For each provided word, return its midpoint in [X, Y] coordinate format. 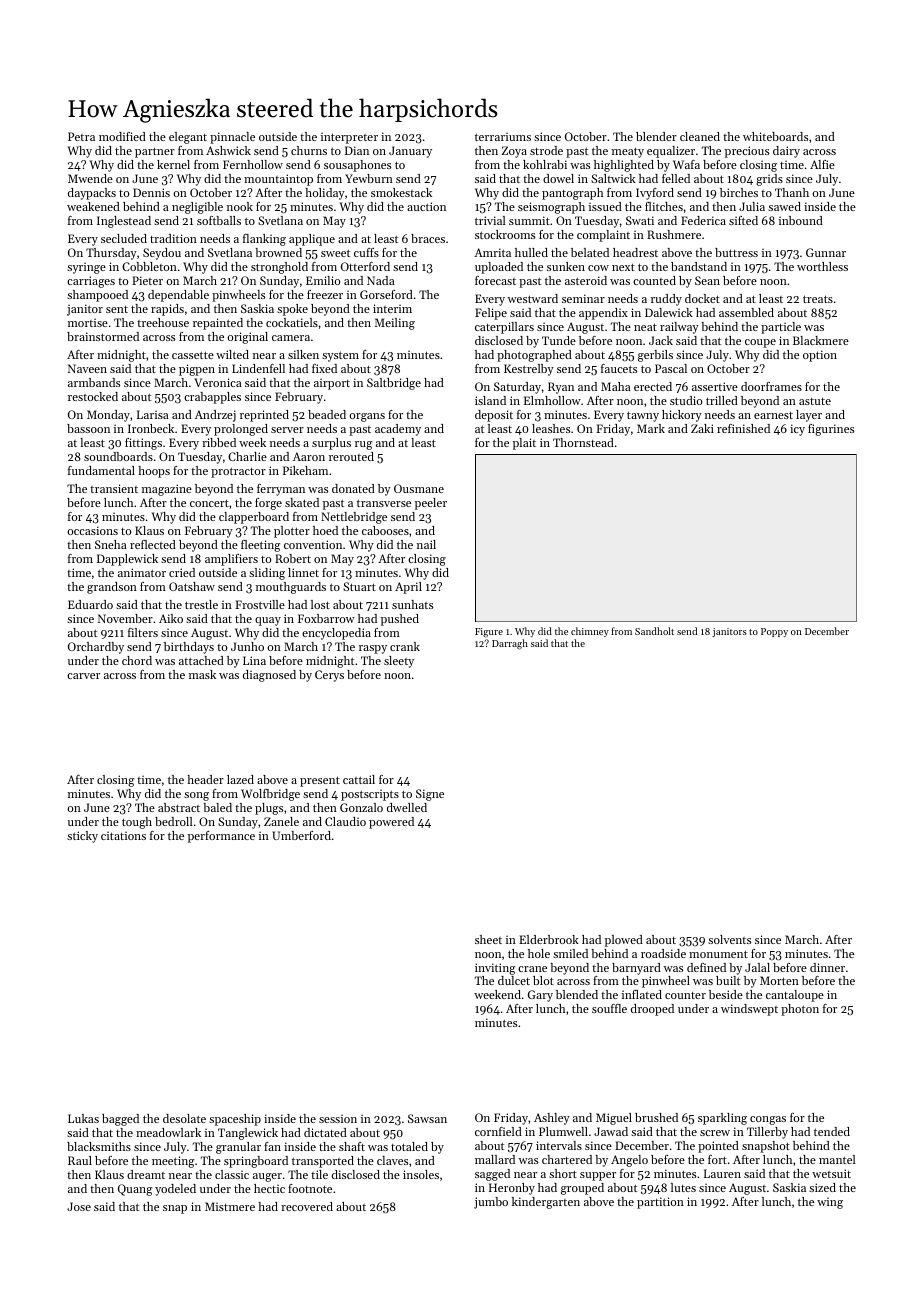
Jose [79, 1206]
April [408, 588]
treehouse [163, 322]
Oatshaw [192, 586]
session [338, 1118]
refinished [743, 428]
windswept [749, 1010]
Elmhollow [552, 400]
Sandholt [654, 631]
